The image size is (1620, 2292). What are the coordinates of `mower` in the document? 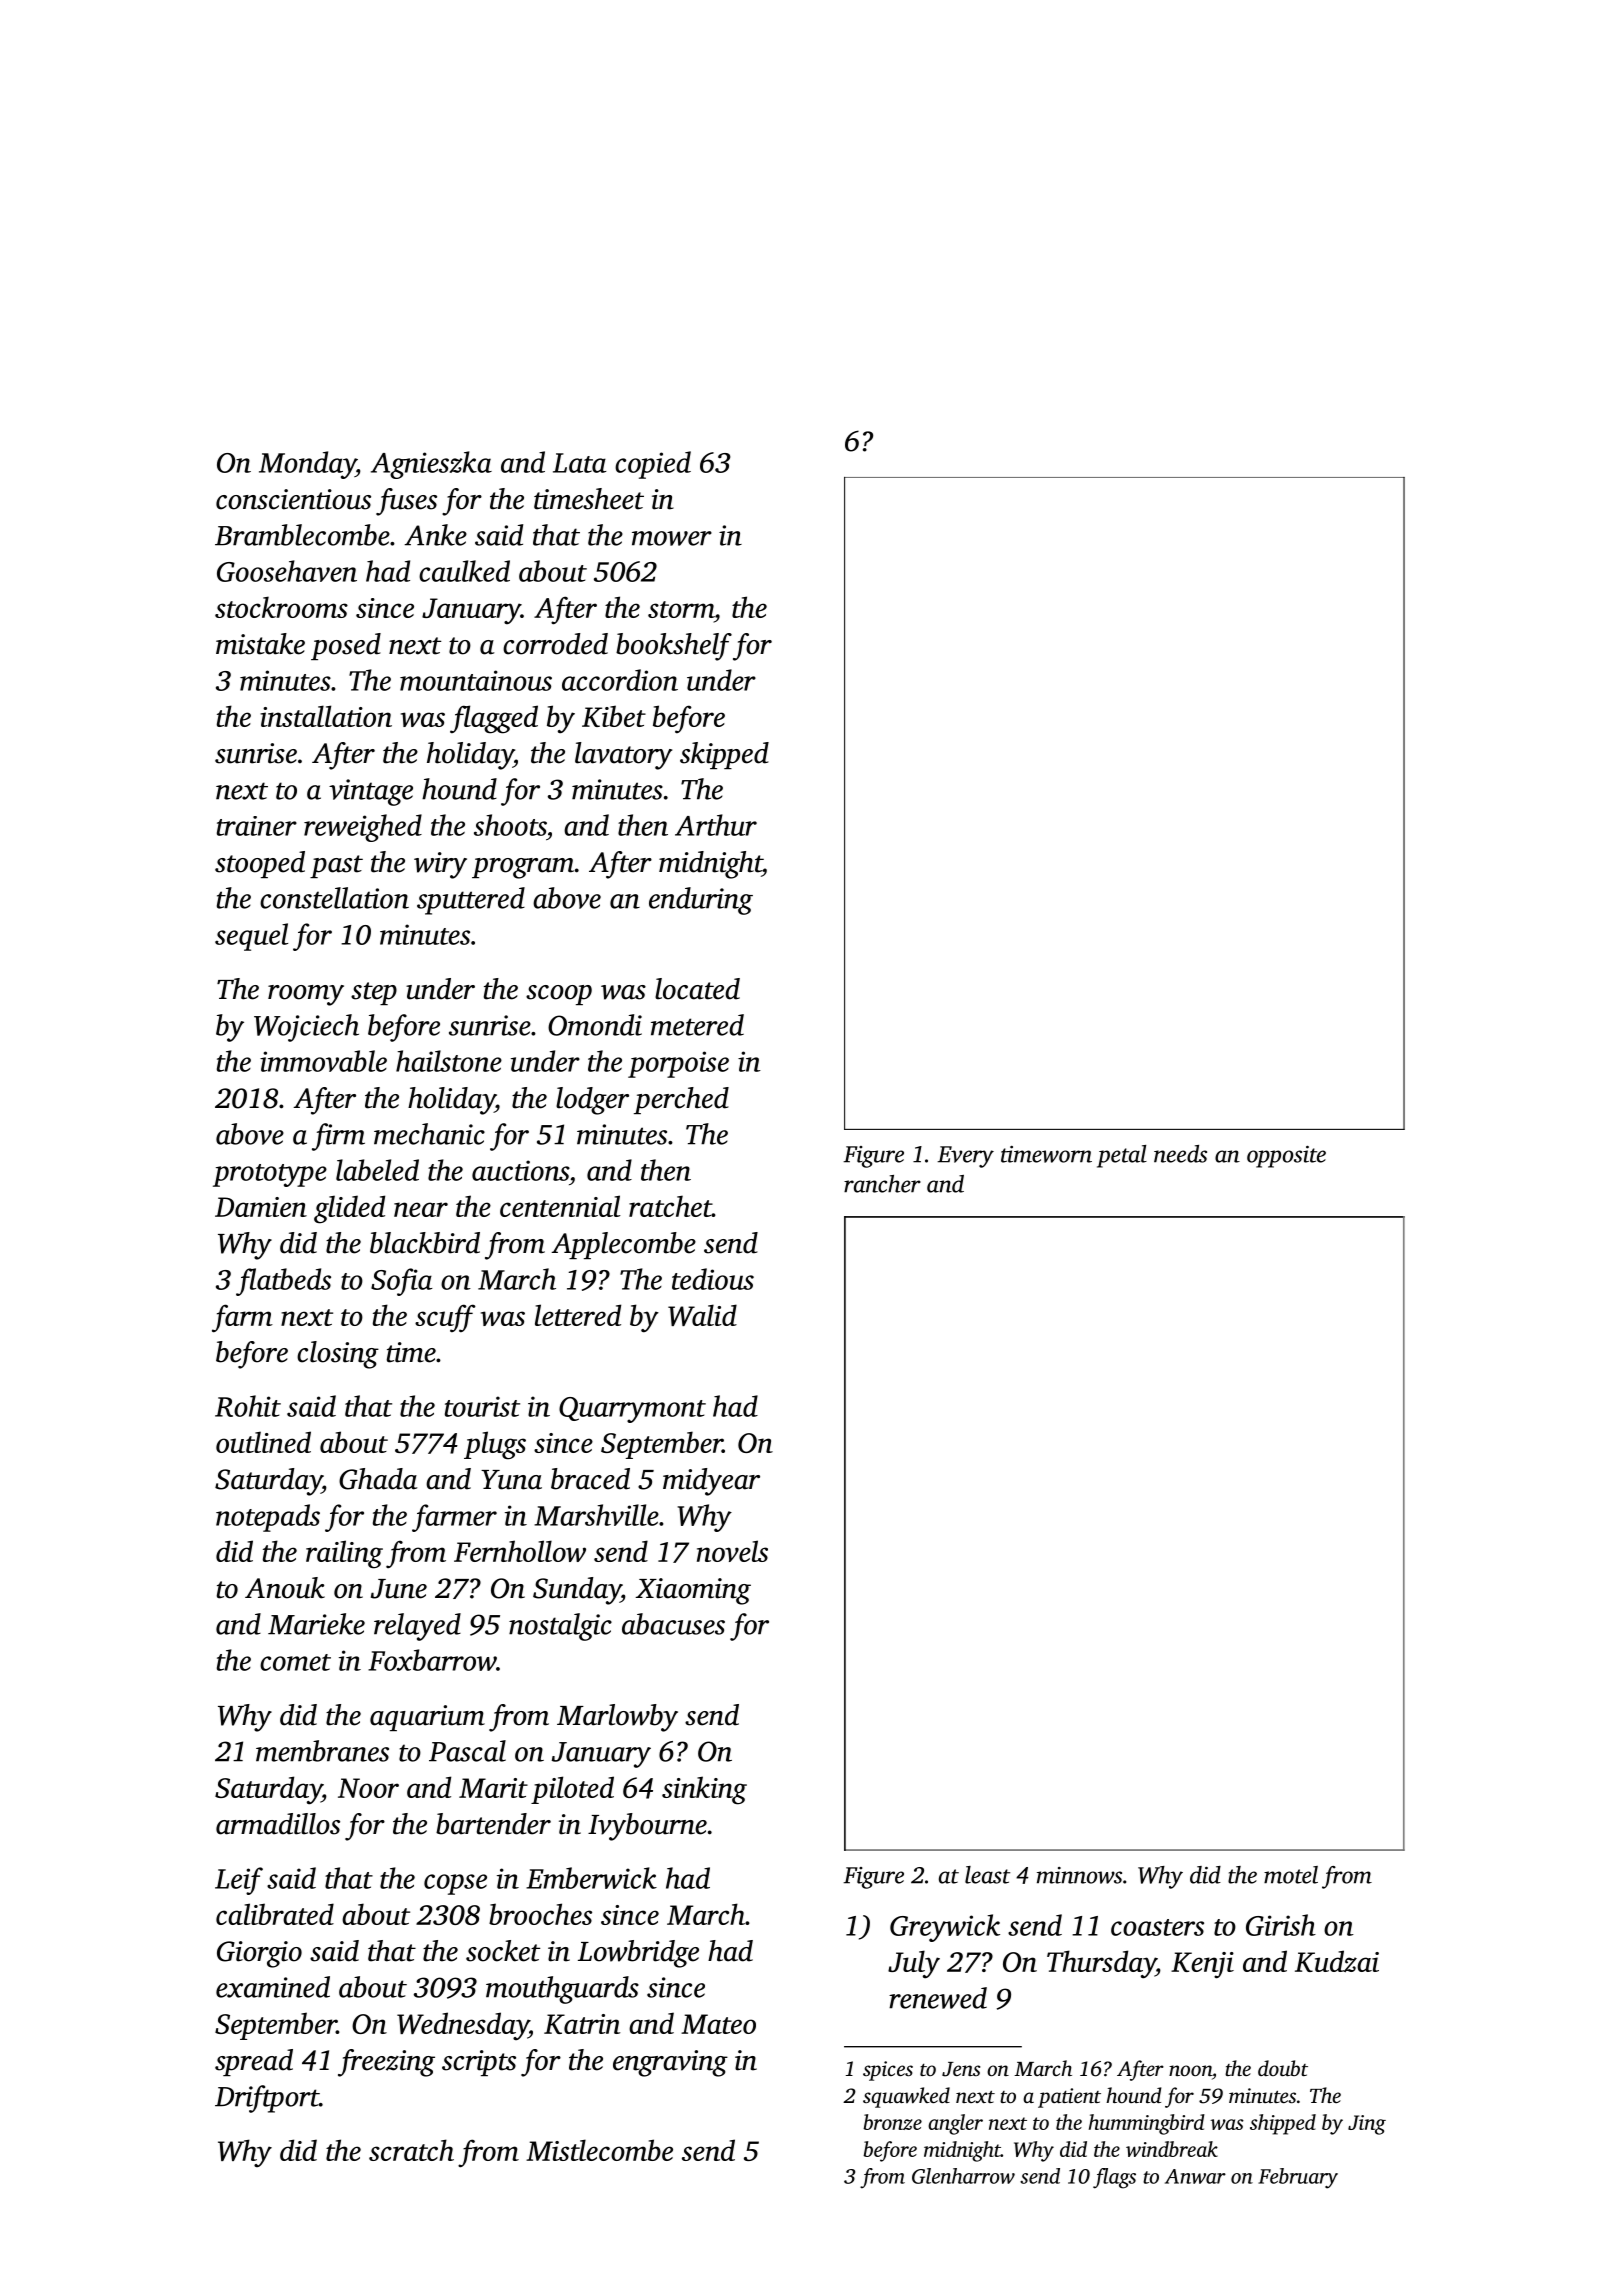 It's located at (672, 538).
